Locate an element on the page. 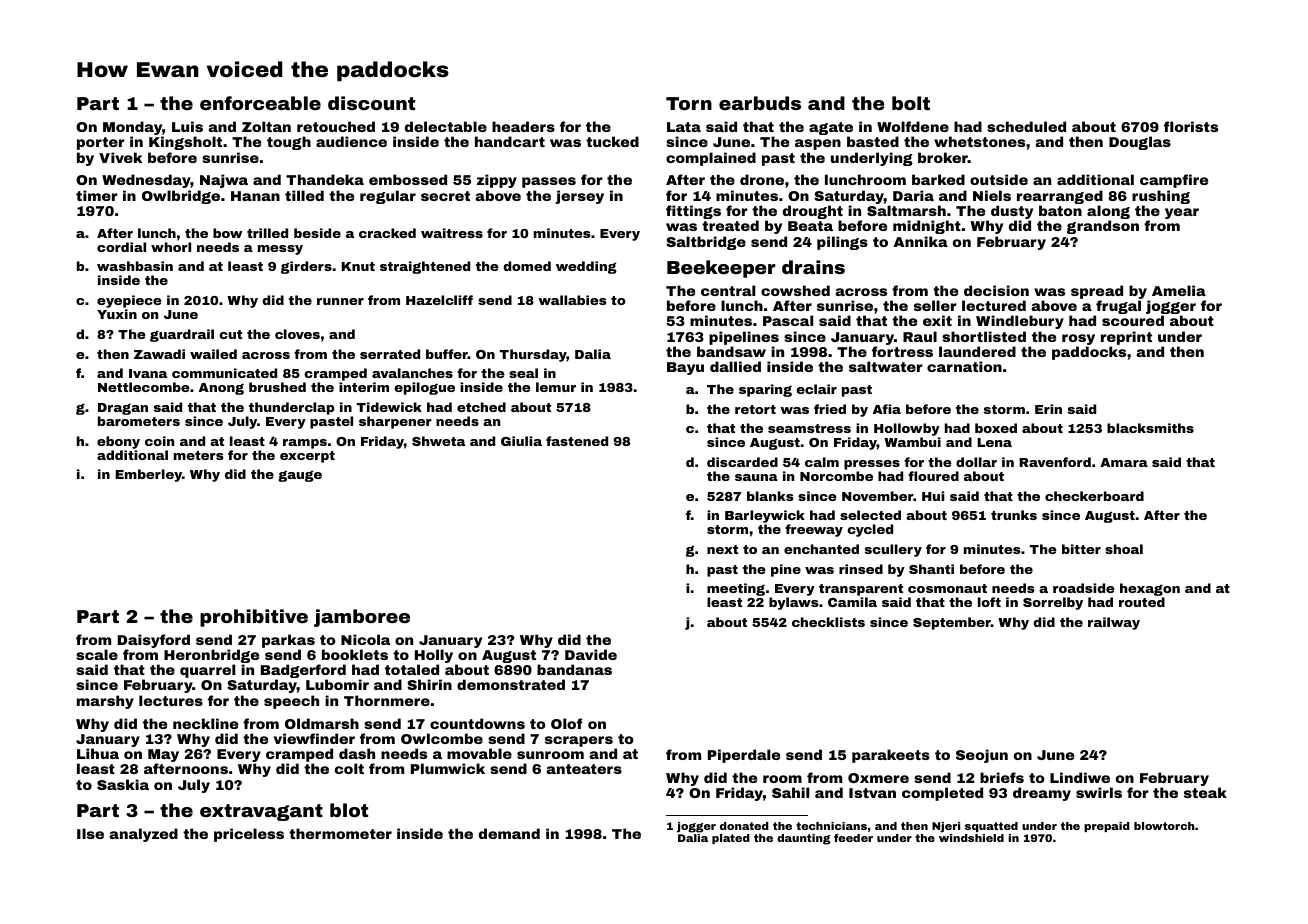 Image resolution: width=1308 pixels, height=924 pixels. drains is located at coordinates (813, 267).
